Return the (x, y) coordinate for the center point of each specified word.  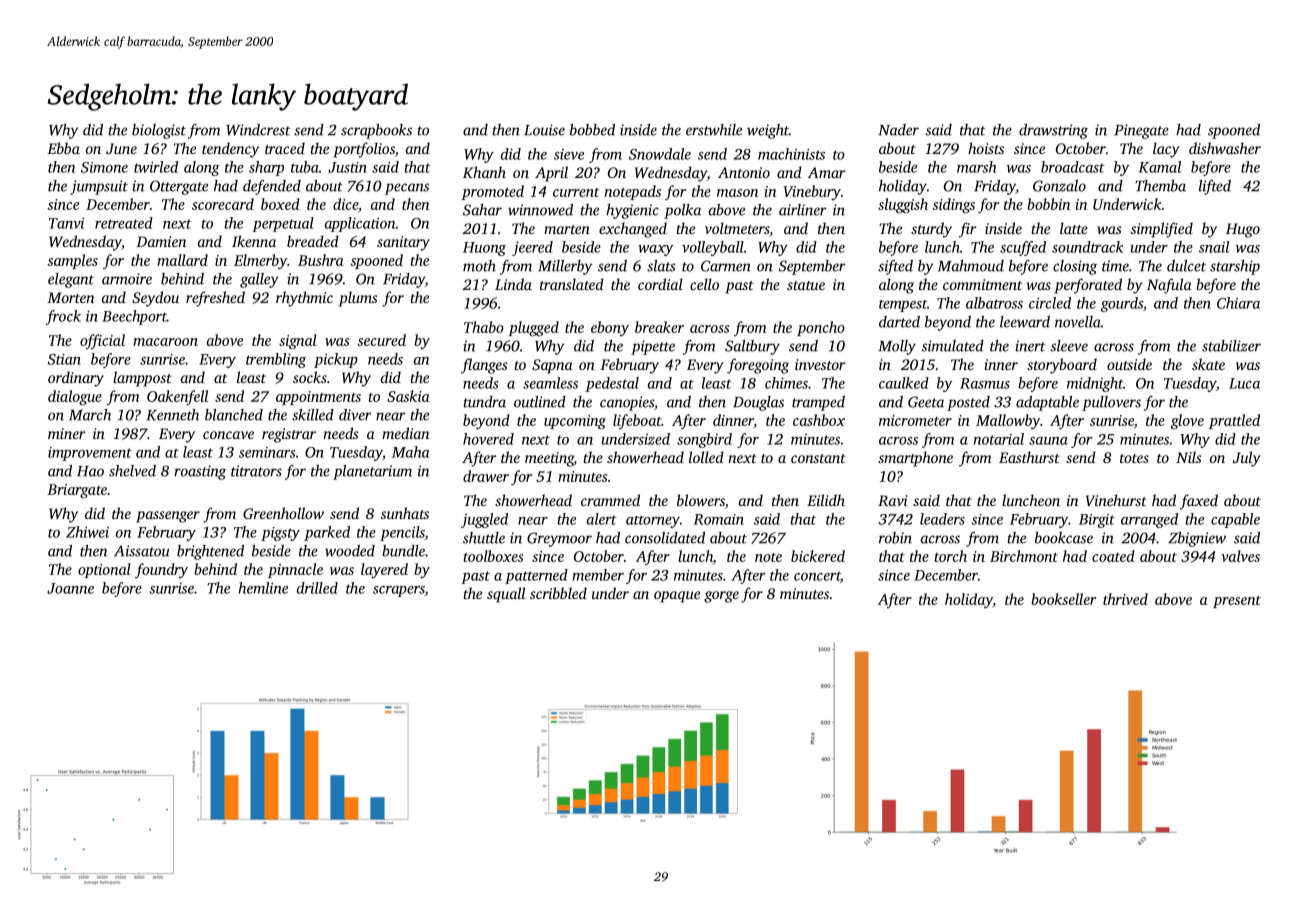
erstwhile (714, 130)
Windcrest (258, 130)
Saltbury (752, 347)
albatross (994, 303)
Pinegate (1141, 131)
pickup (336, 360)
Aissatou (142, 551)
